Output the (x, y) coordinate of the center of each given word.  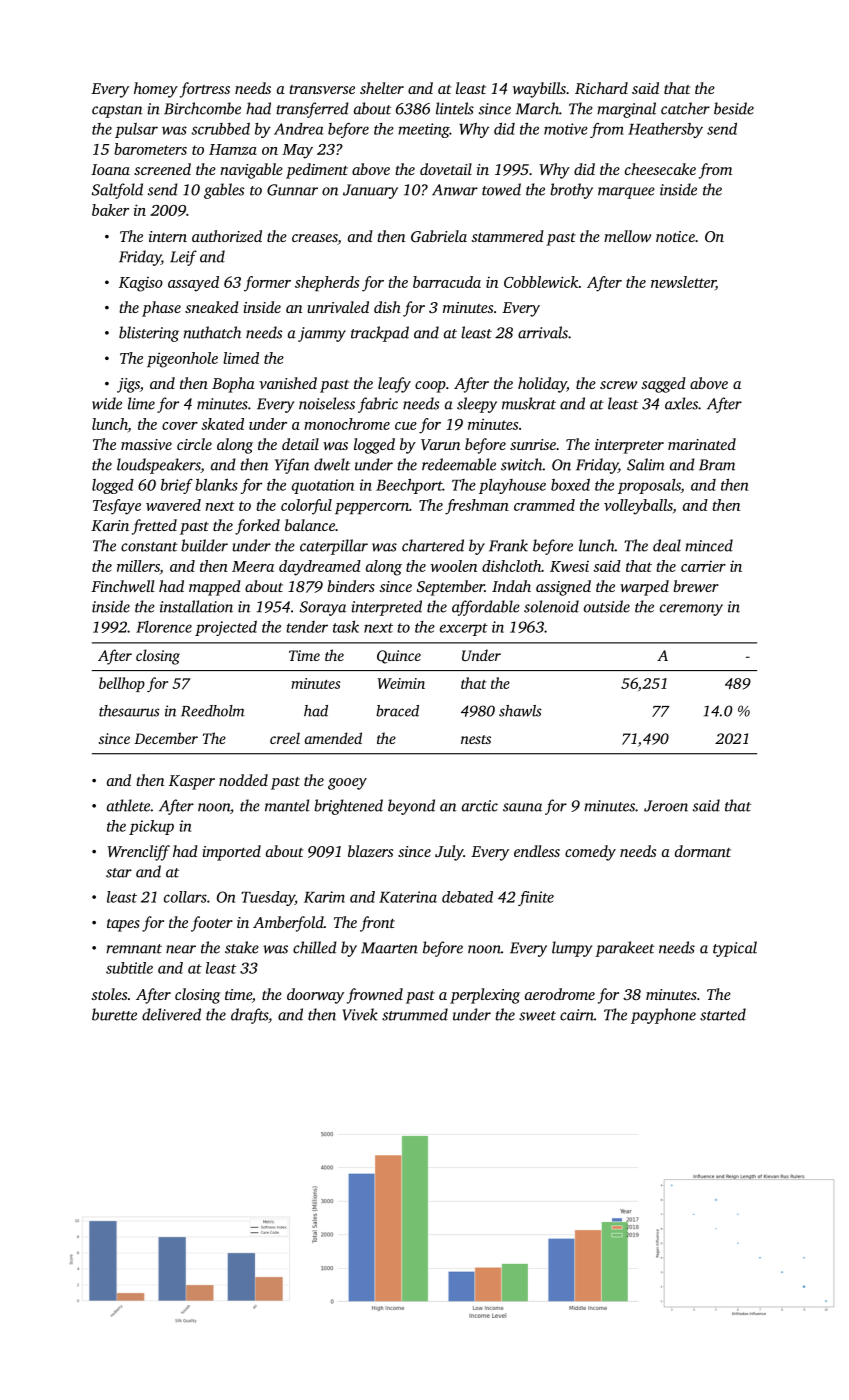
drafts (249, 1016)
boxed (570, 485)
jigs (128, 385)
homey (156, 90)
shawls (520, 711)
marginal (626, 110)
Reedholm (212, 711)
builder (204, 545)
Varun (440, 444)
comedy (590, 853)
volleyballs (638, 507)
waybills (539, 90)
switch (522, 464)
